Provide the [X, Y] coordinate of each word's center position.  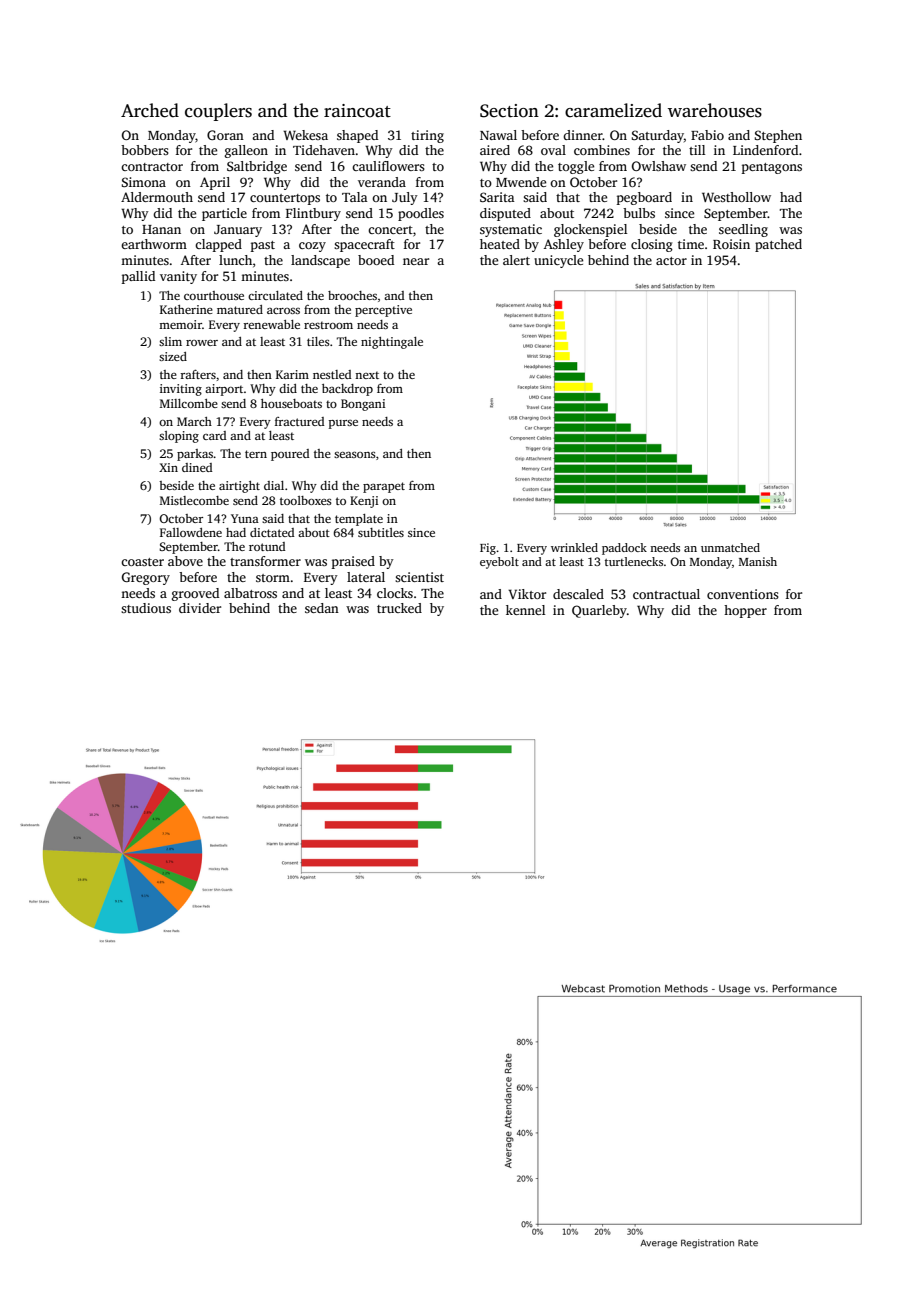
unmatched [730, 547]
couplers [218, 112]
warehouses [715, 110]
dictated [272, 532]
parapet [384, 487]
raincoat [357, 111]
